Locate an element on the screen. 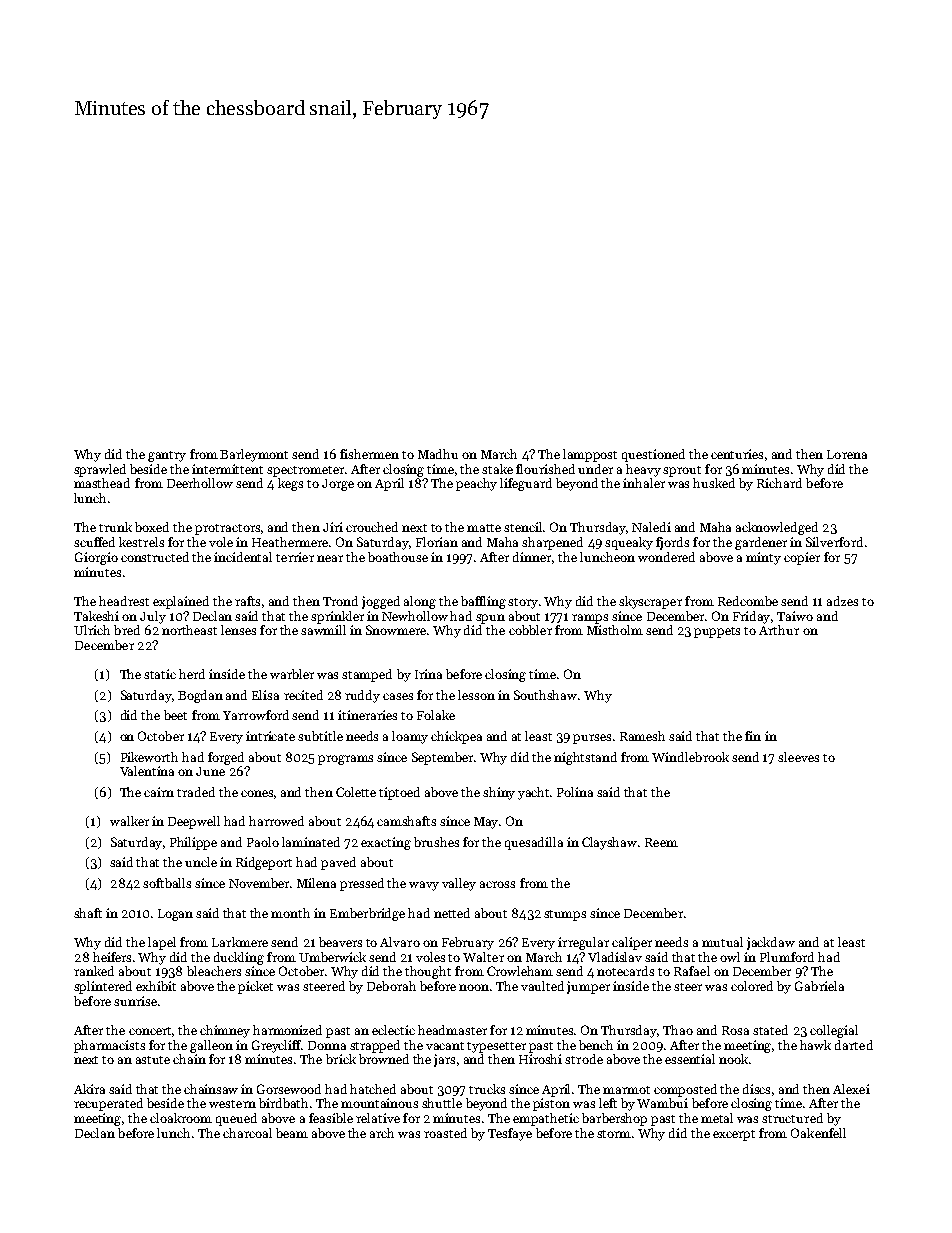 This screenshot has width=952, height=1233. Gorsewood is located at coordinates (289, 1089).
